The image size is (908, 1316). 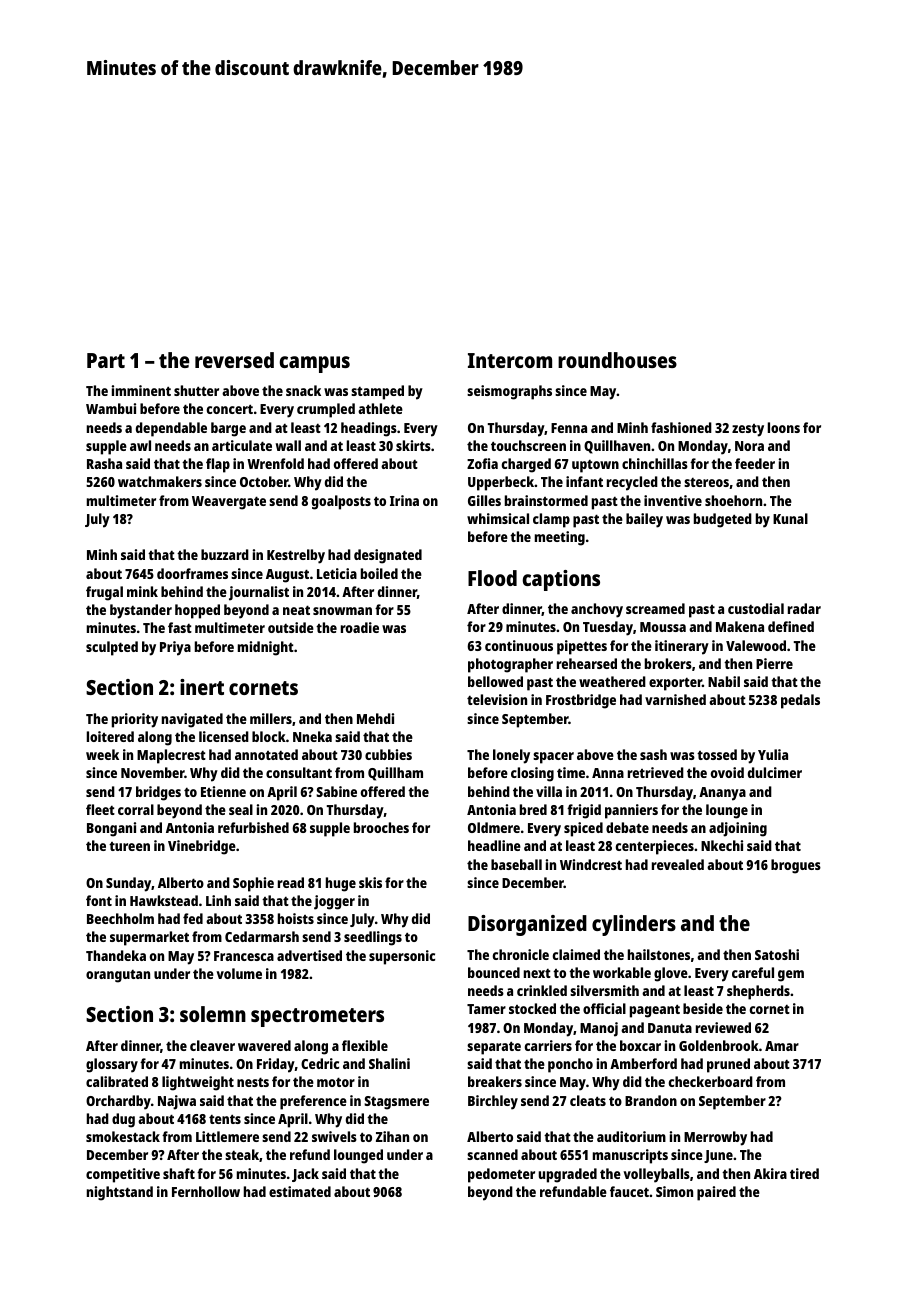 What do you see at coordinates (315, 364) in the screenshot?
I see `campus` at bounding box center [315, 364].
